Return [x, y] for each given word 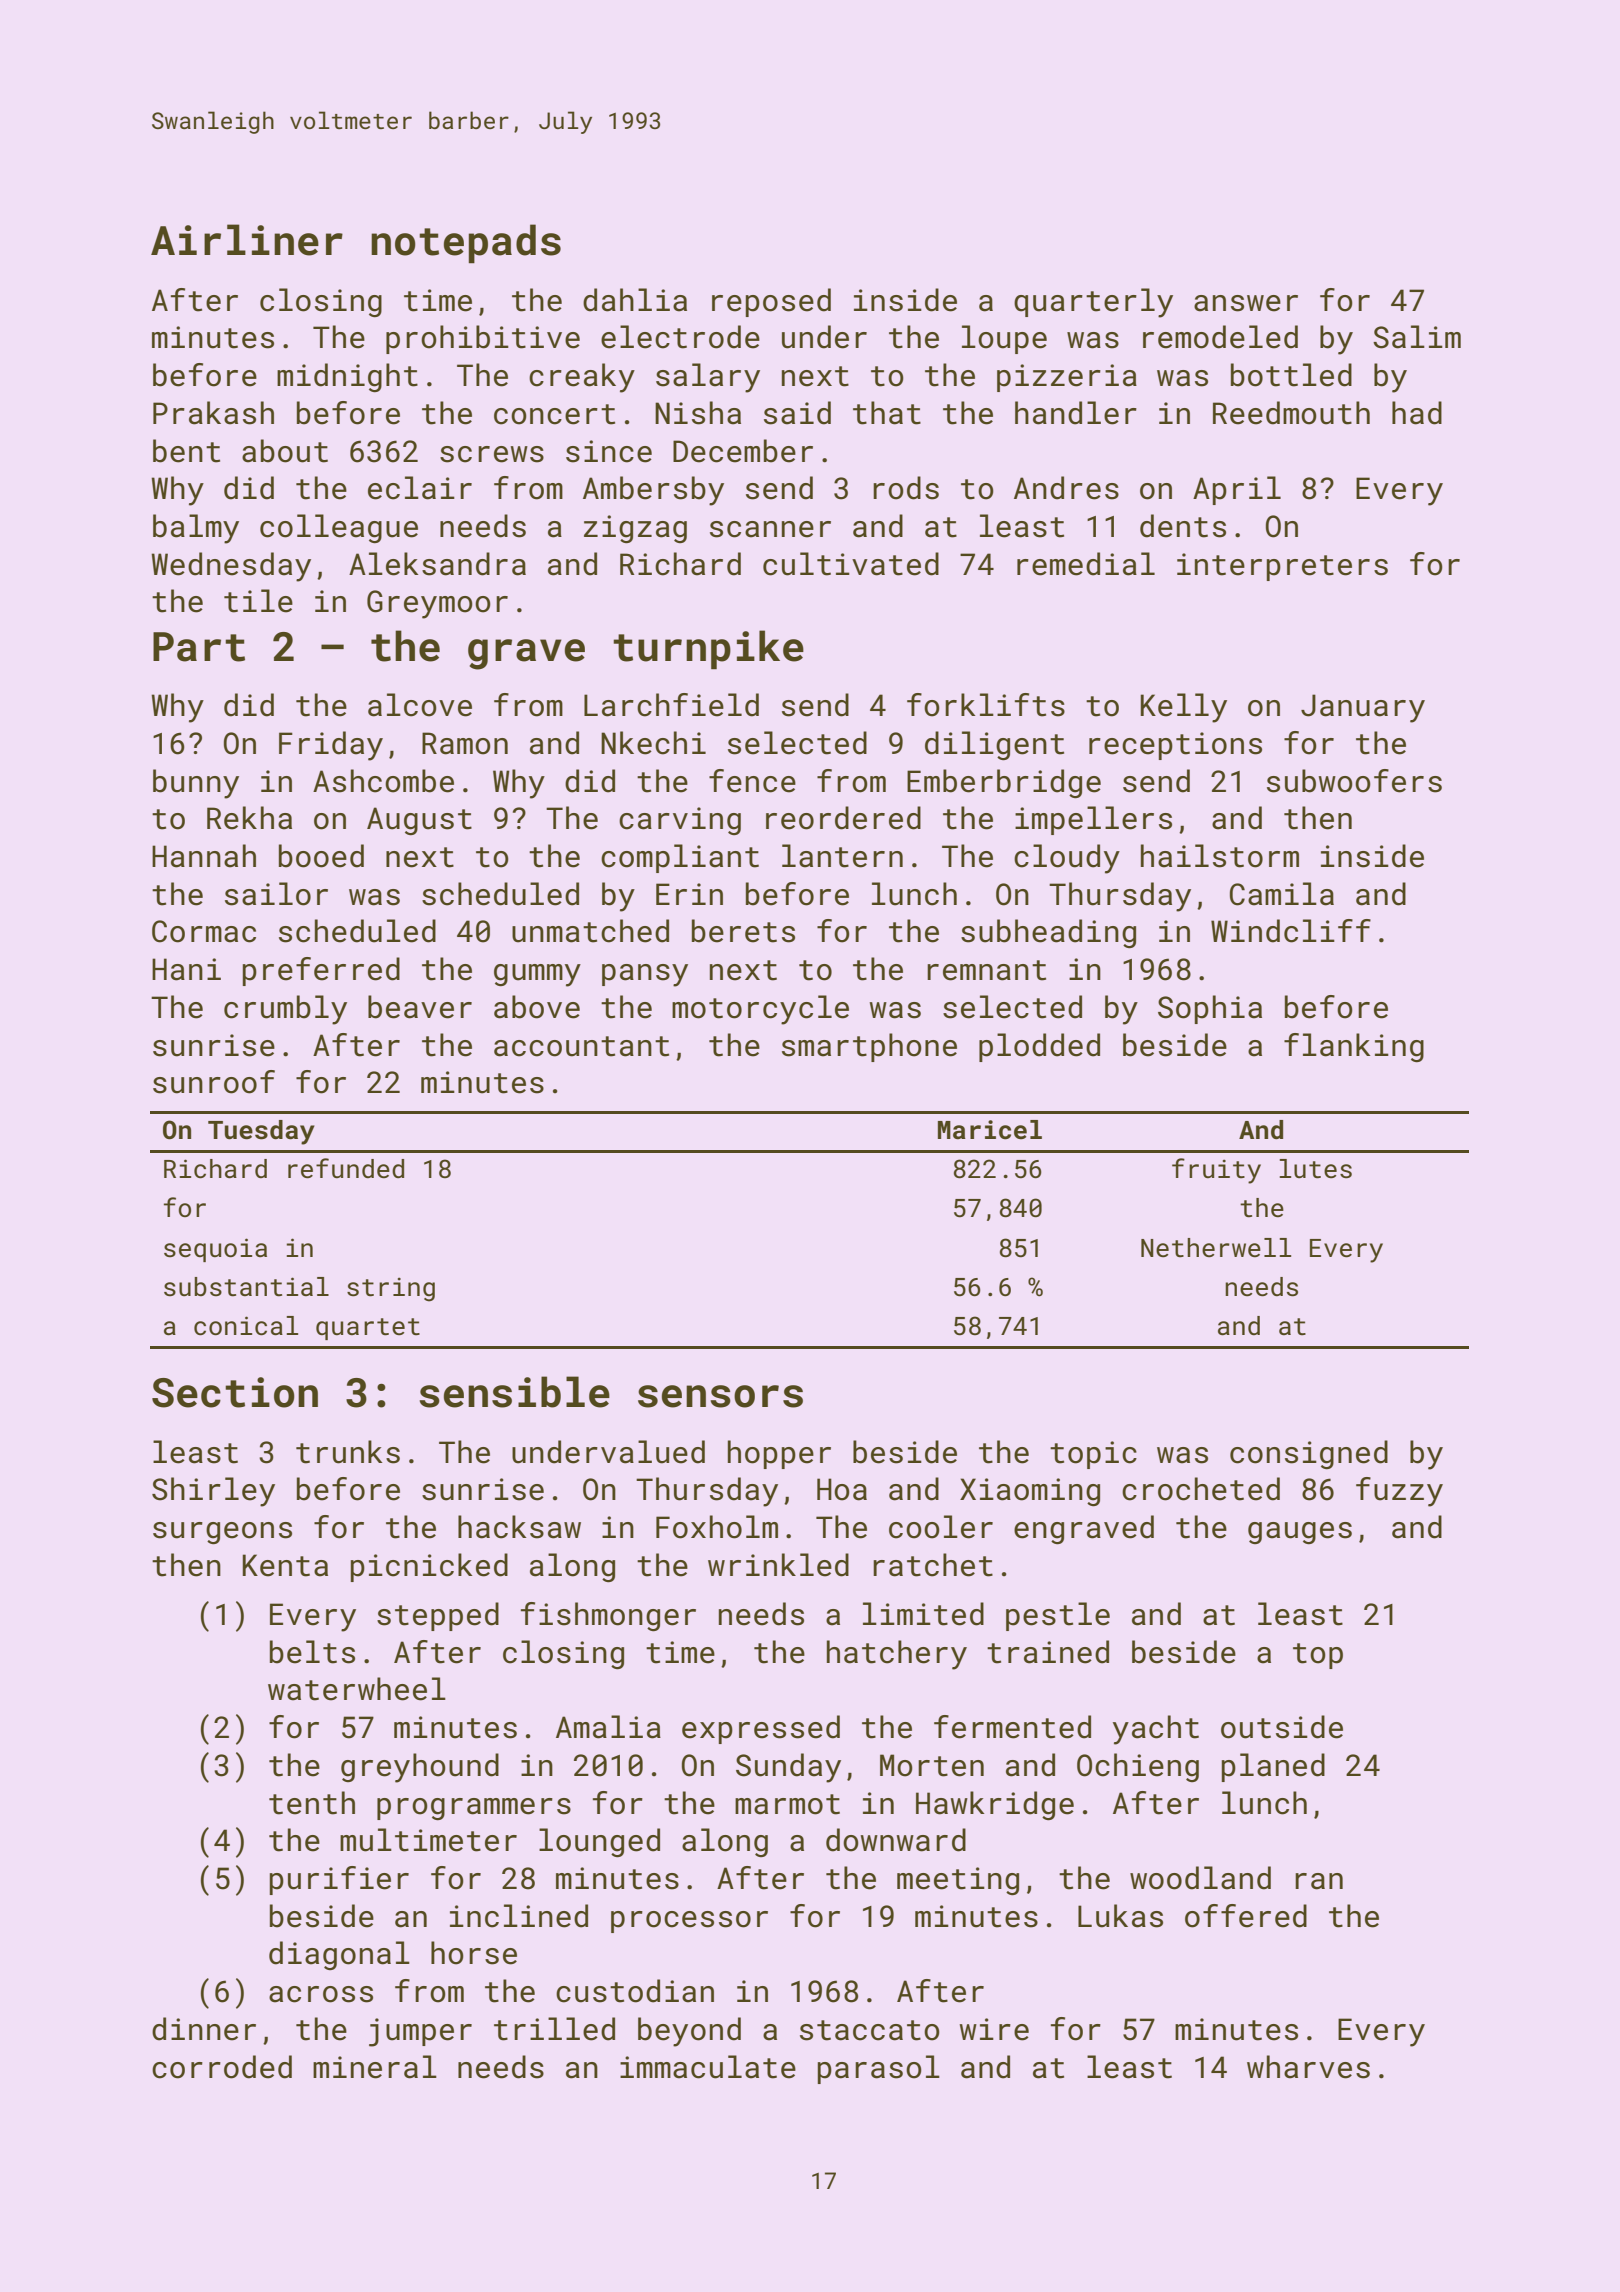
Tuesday [261, 1132]
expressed [761, 1729]
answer [1246, 303]
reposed [771, 302]
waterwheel [357, 1689]
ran [1319, 1881]
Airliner [247, 240]
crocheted [1201, 1489]
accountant [581, 1046]
